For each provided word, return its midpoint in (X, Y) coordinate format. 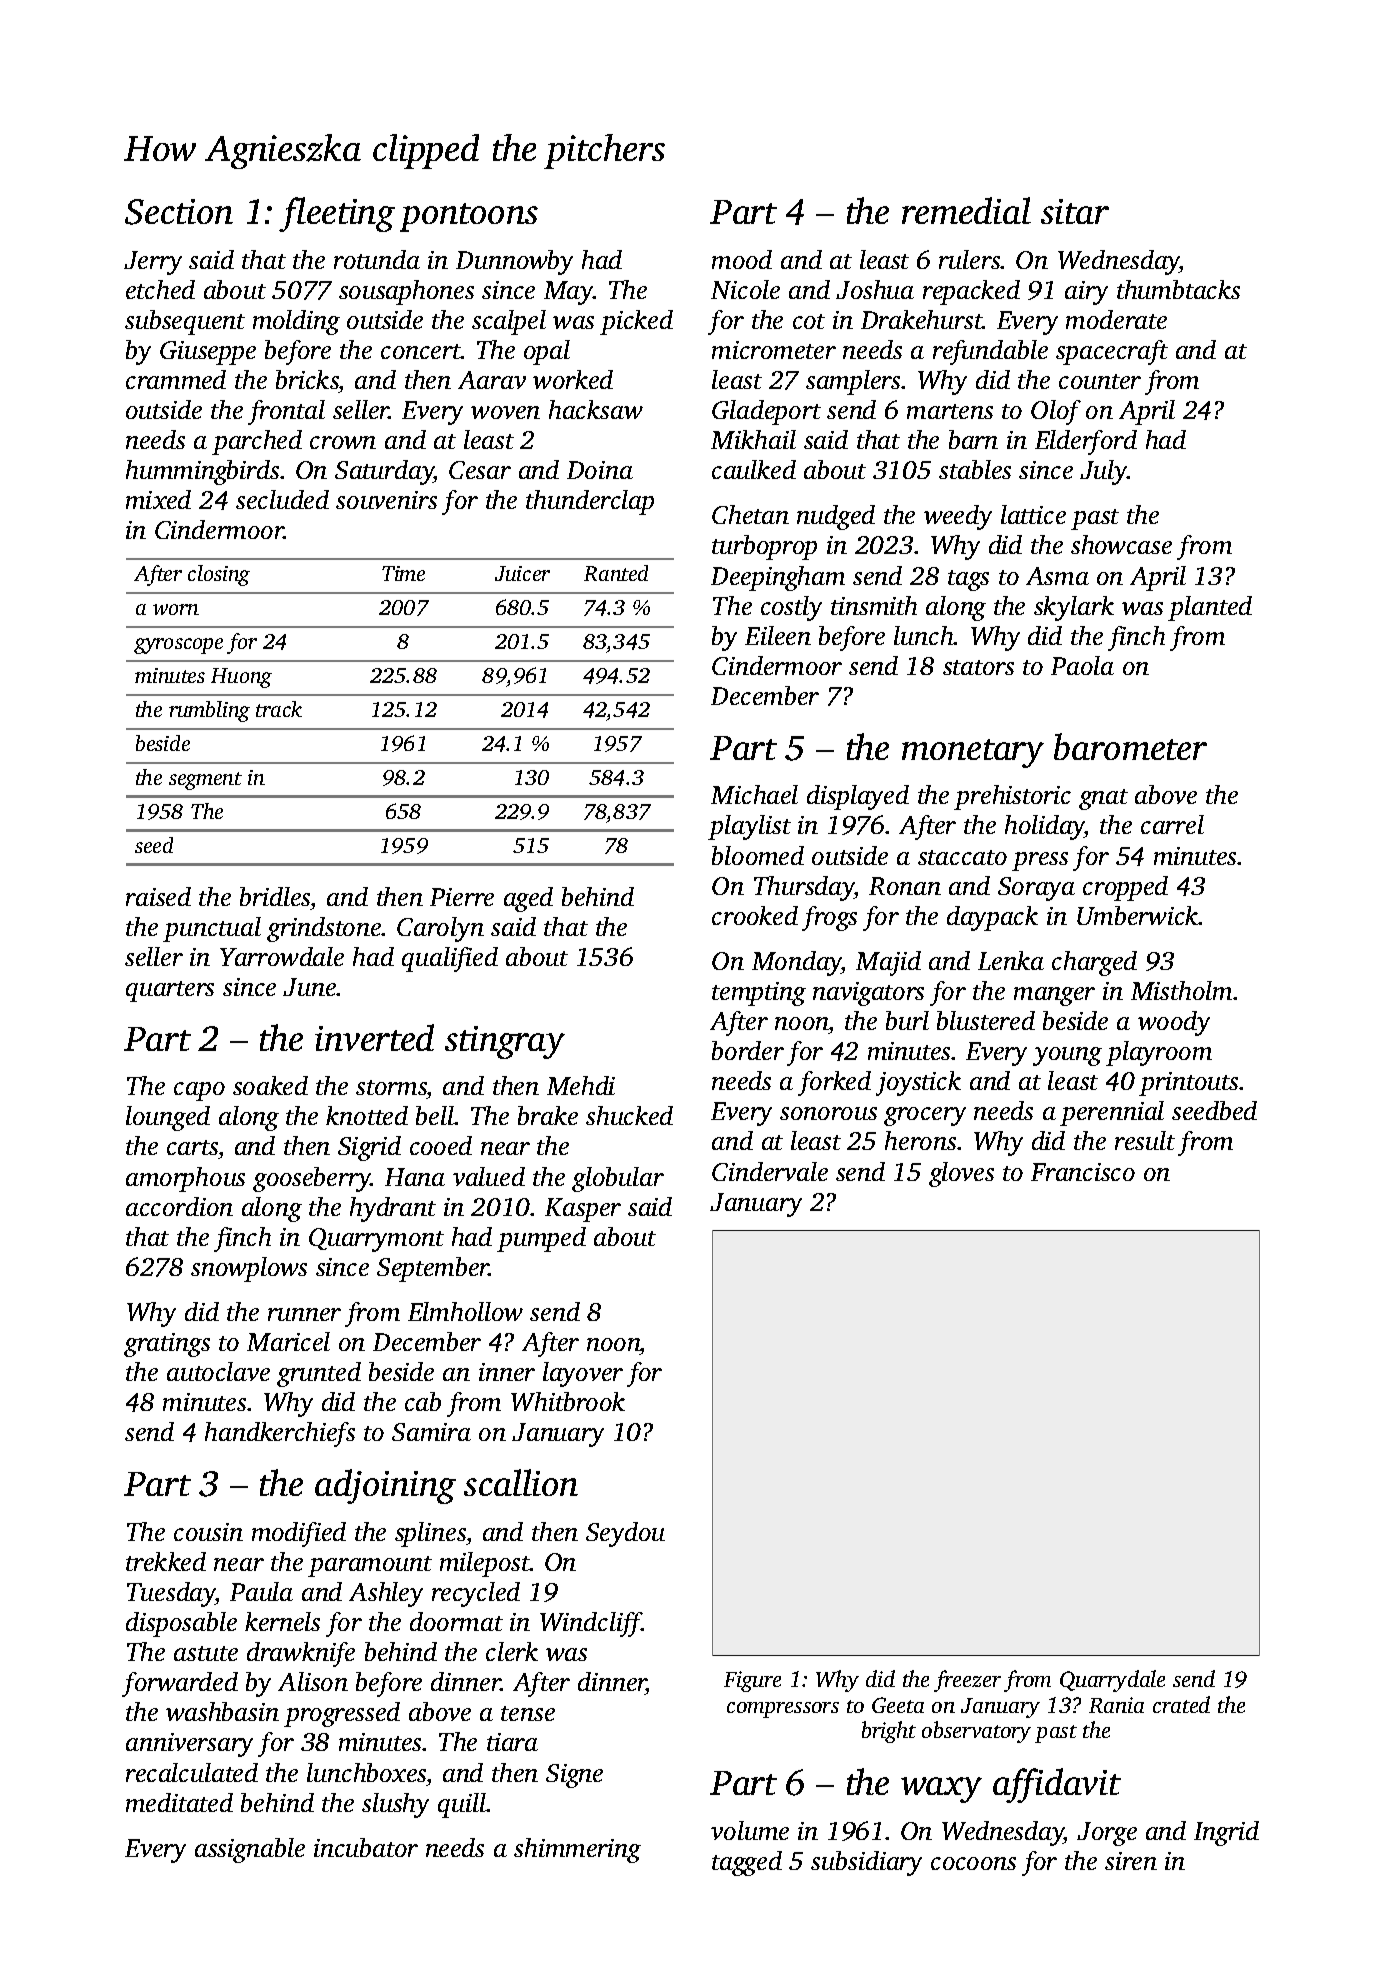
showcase (1121, 544)
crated (1181, 1704)
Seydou (625, 1534)
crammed (176, 379)
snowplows (249, 1269)
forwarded (180, 1684)
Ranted (616, 573)
